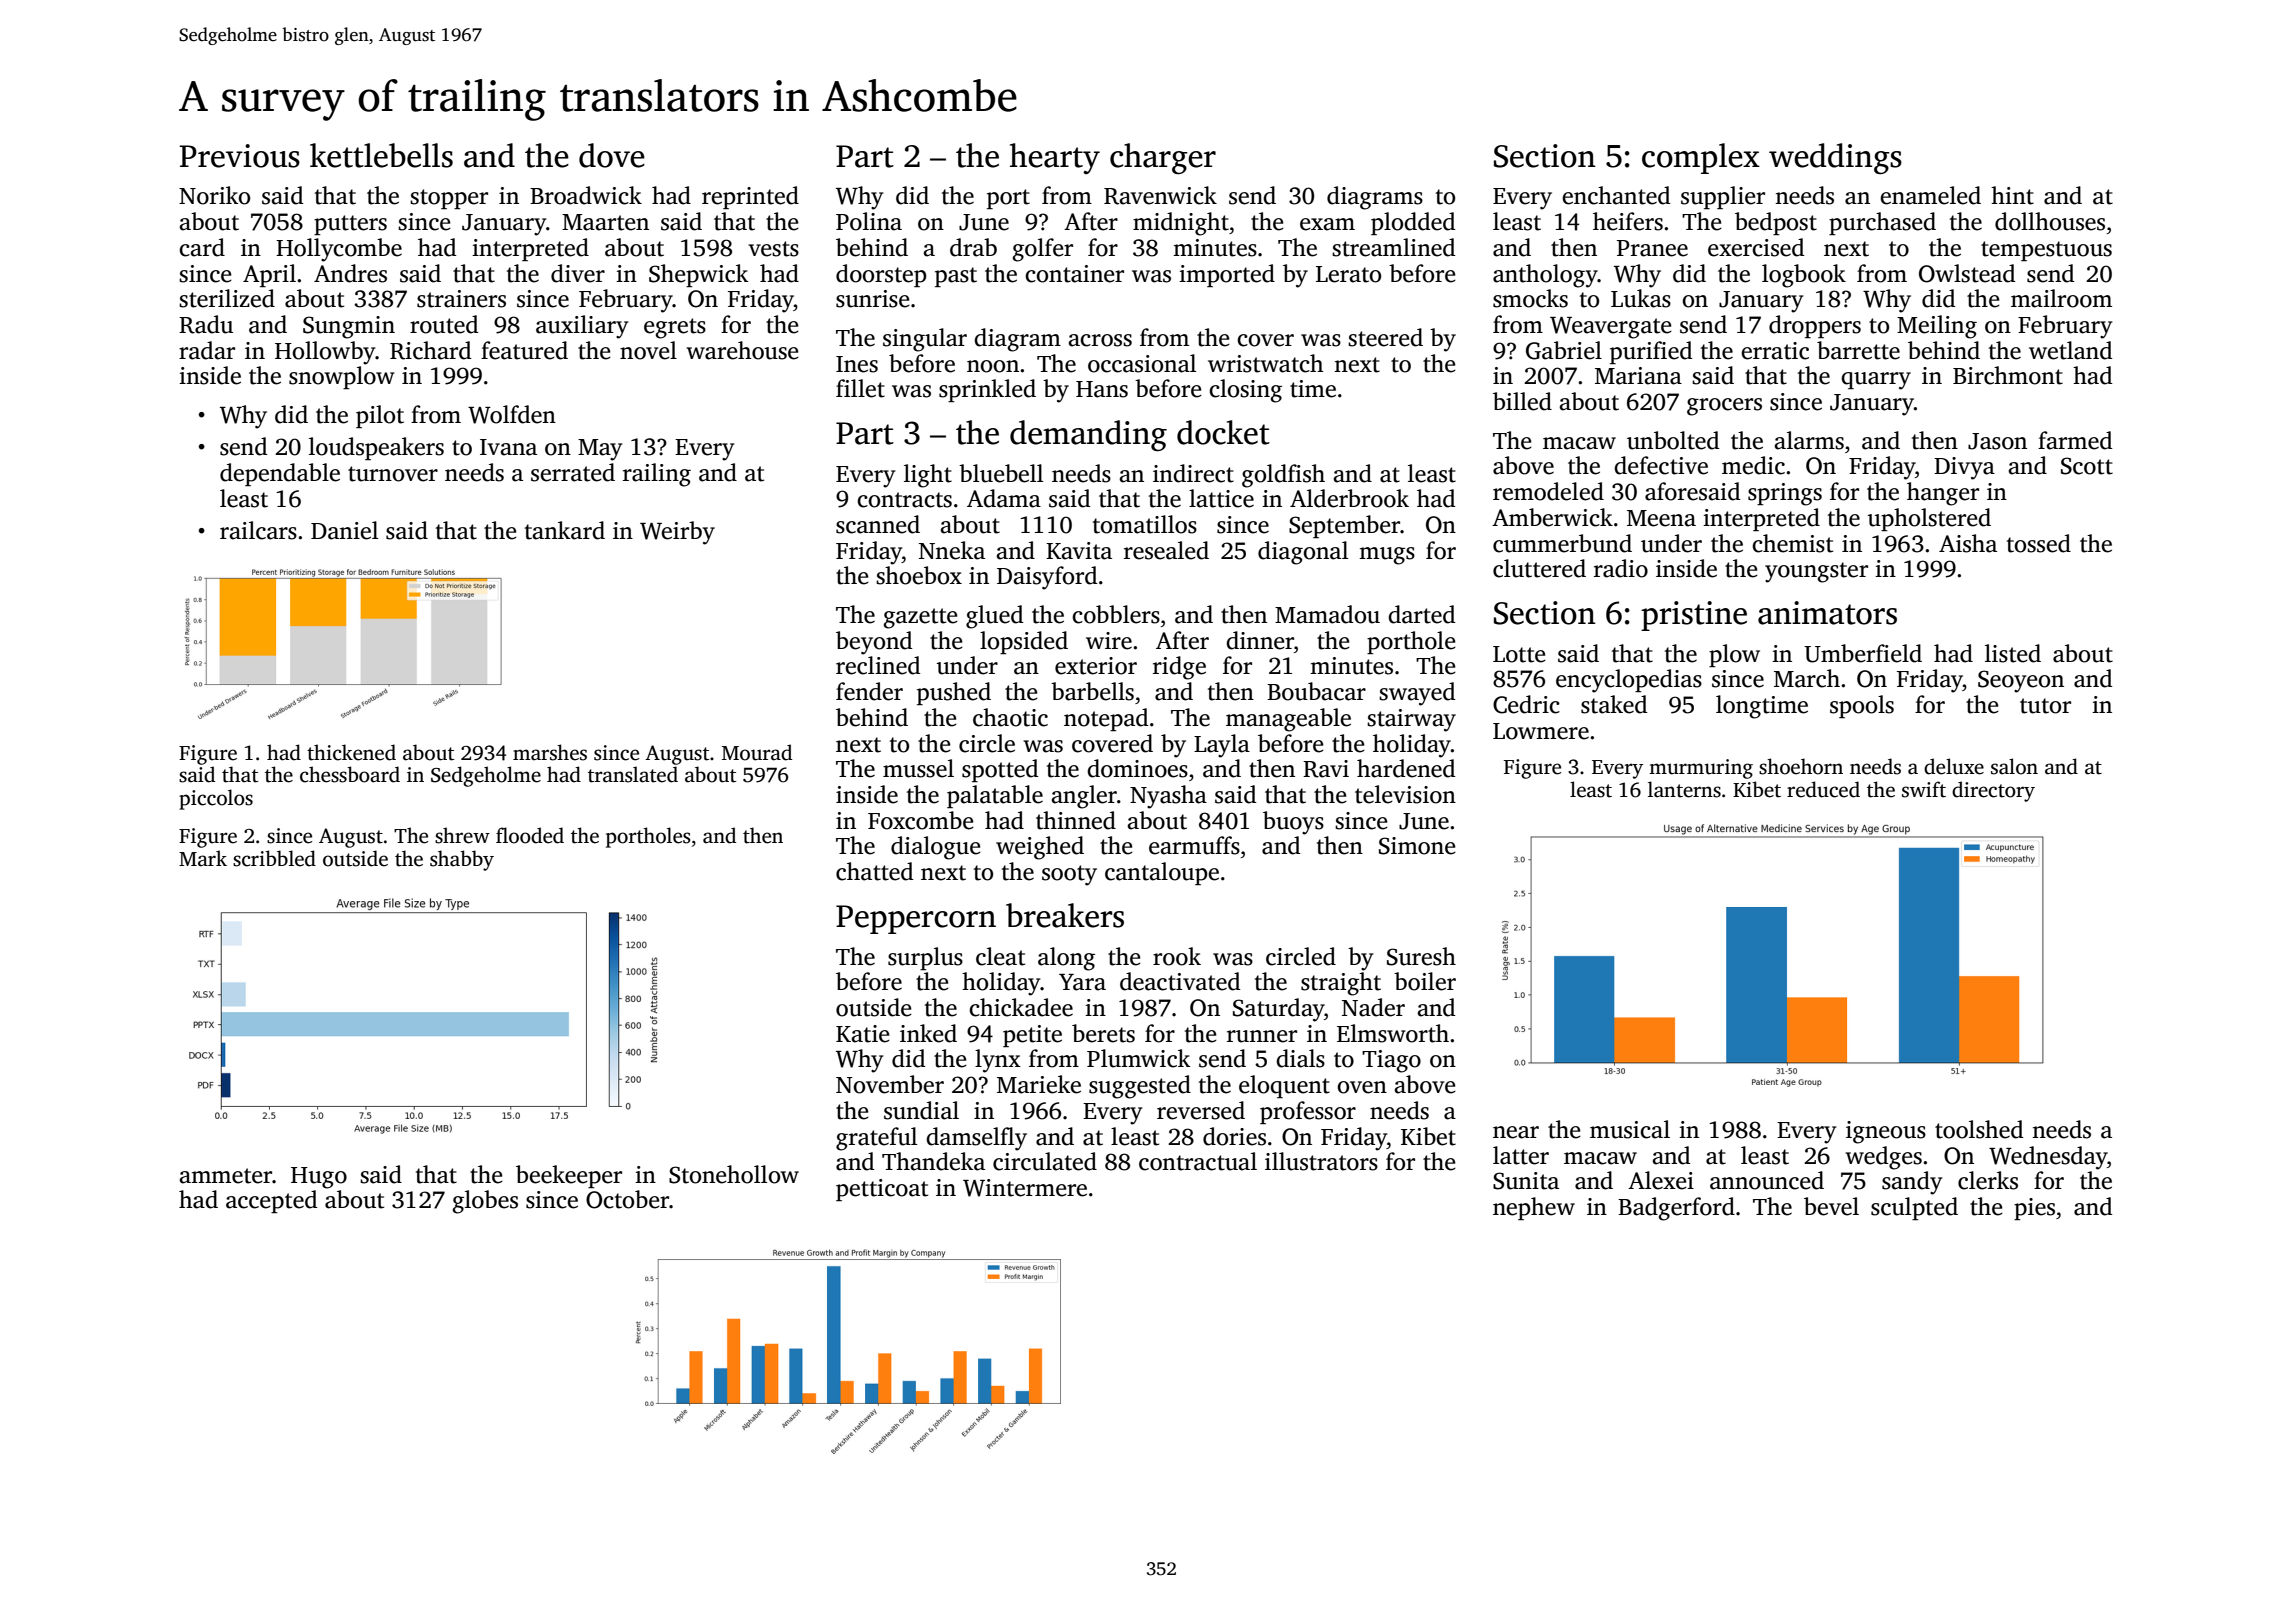 The image size is (2292, 1620). Describe the element at coordinates (1293, 823) in the image. I see `buoys` at that location.
